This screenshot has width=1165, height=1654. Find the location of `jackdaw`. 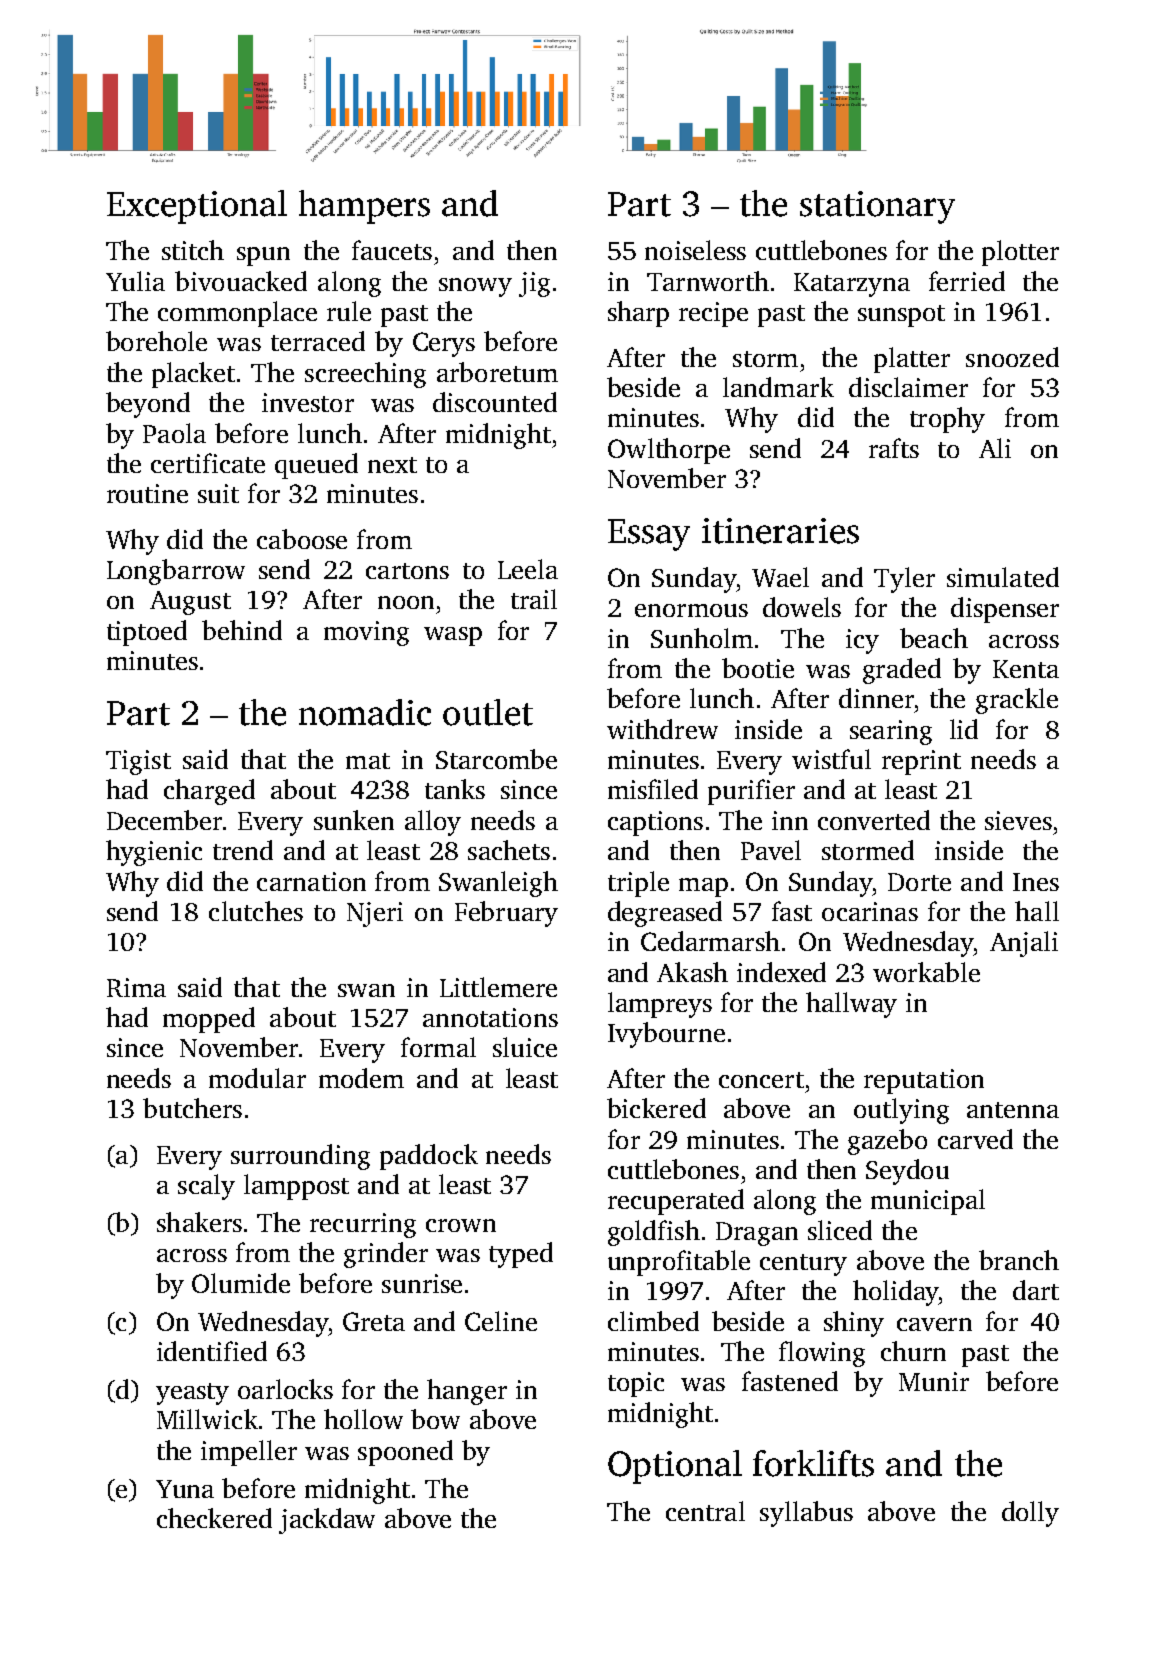

jackdaw is located at coordinates (327, 1521).
